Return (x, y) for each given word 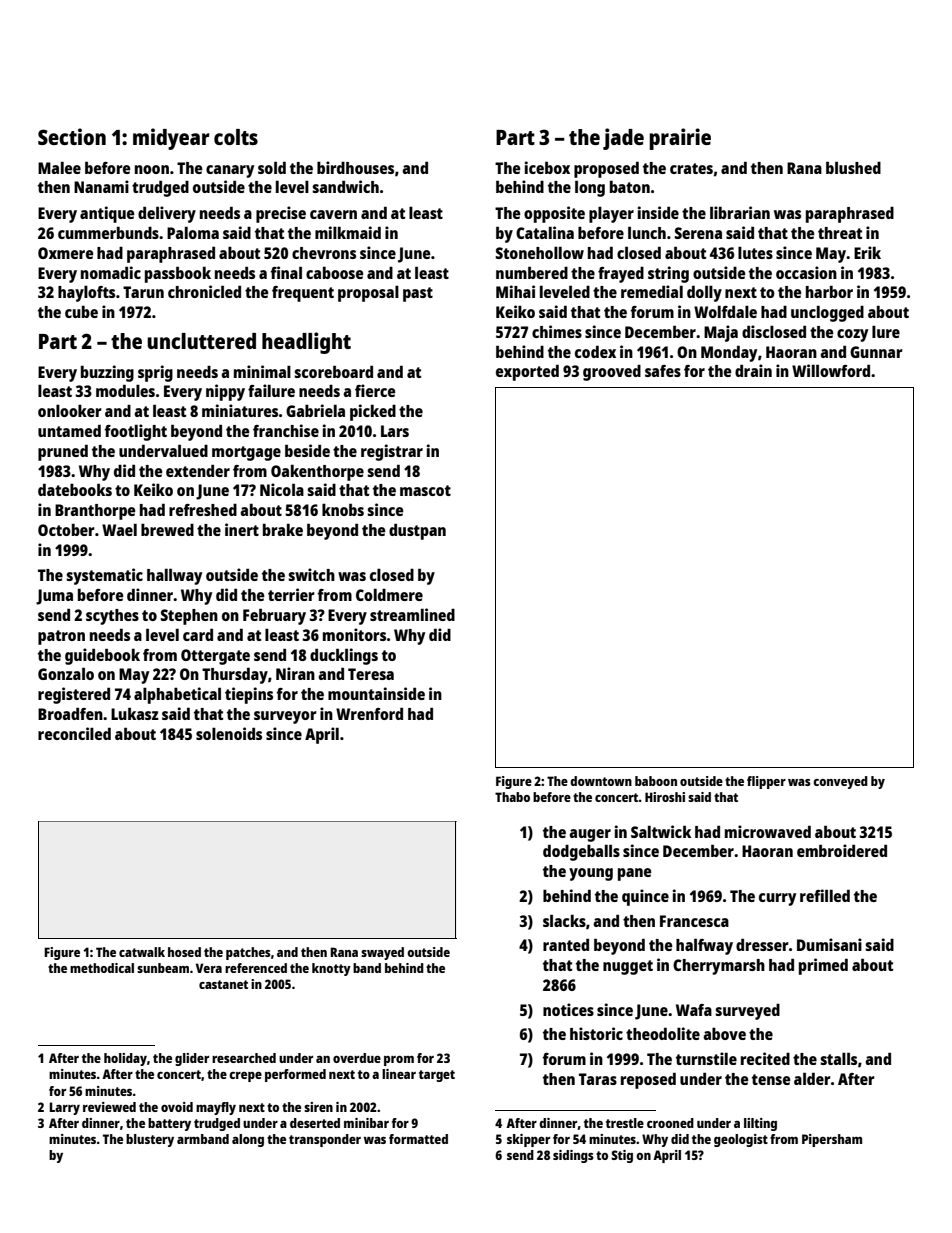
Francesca (694, 921)
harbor (829, 291)
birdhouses (355, 167)
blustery (150, 1140)
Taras (598, 1079)
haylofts (86, 294)
